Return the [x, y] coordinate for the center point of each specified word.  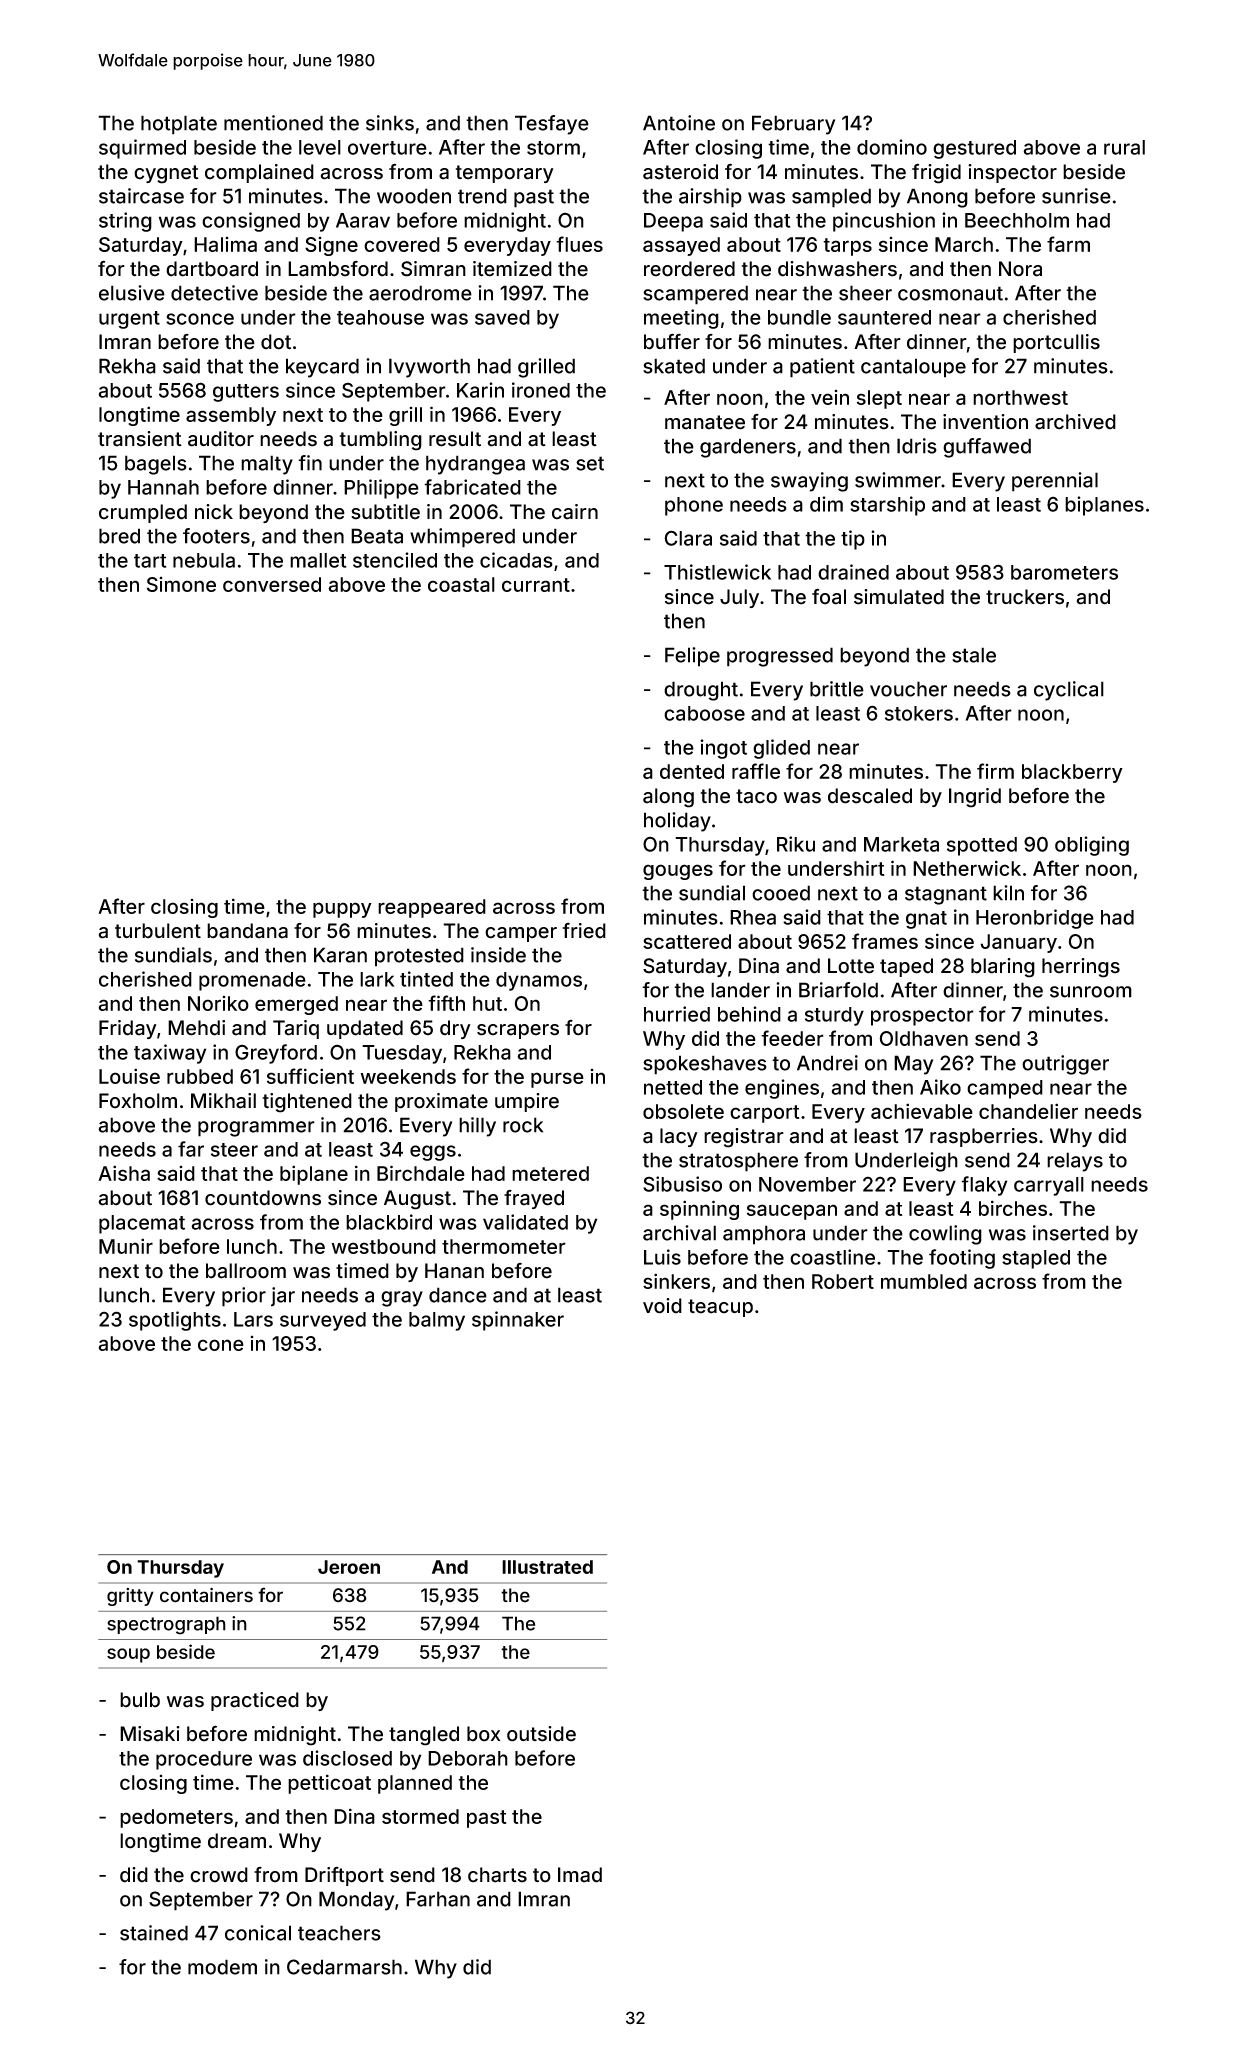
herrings [1081, 968]
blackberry [1072, 773]
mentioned [273, 123]
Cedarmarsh [344, 1967]
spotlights [175, 1321]
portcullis [1056, 343]
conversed [272, 584]
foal [829, 596]
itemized [512, 269]
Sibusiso [682, 1184]
